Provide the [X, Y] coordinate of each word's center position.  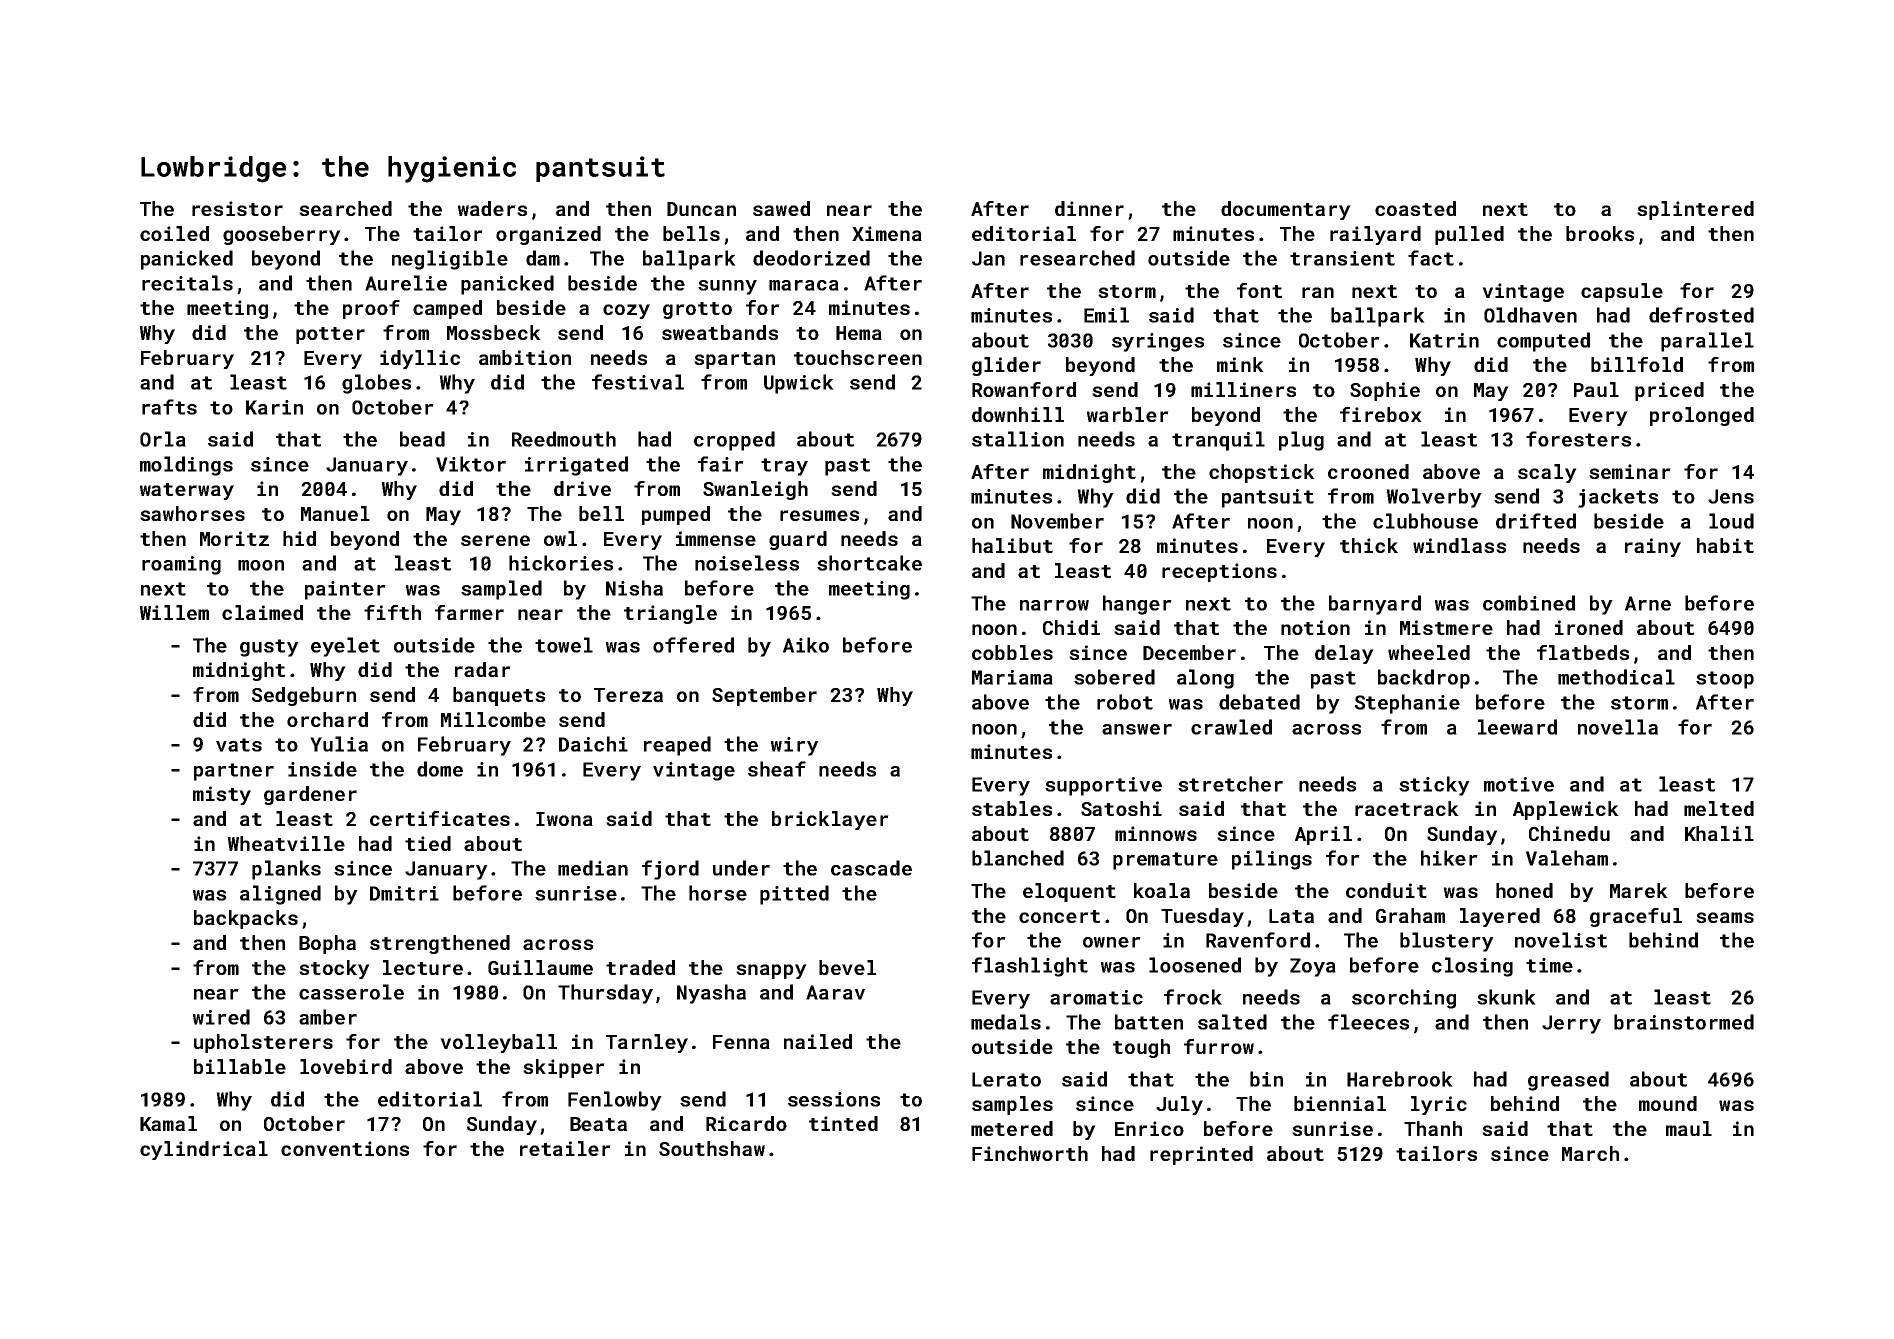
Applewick [1566, 810]
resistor [237, 208]
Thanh [1433, 1128]
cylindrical [204, 1150]
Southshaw [712, 1148]
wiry [795, 746]
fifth [392, 612]
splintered [1695, 210]
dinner [1089, 208]
